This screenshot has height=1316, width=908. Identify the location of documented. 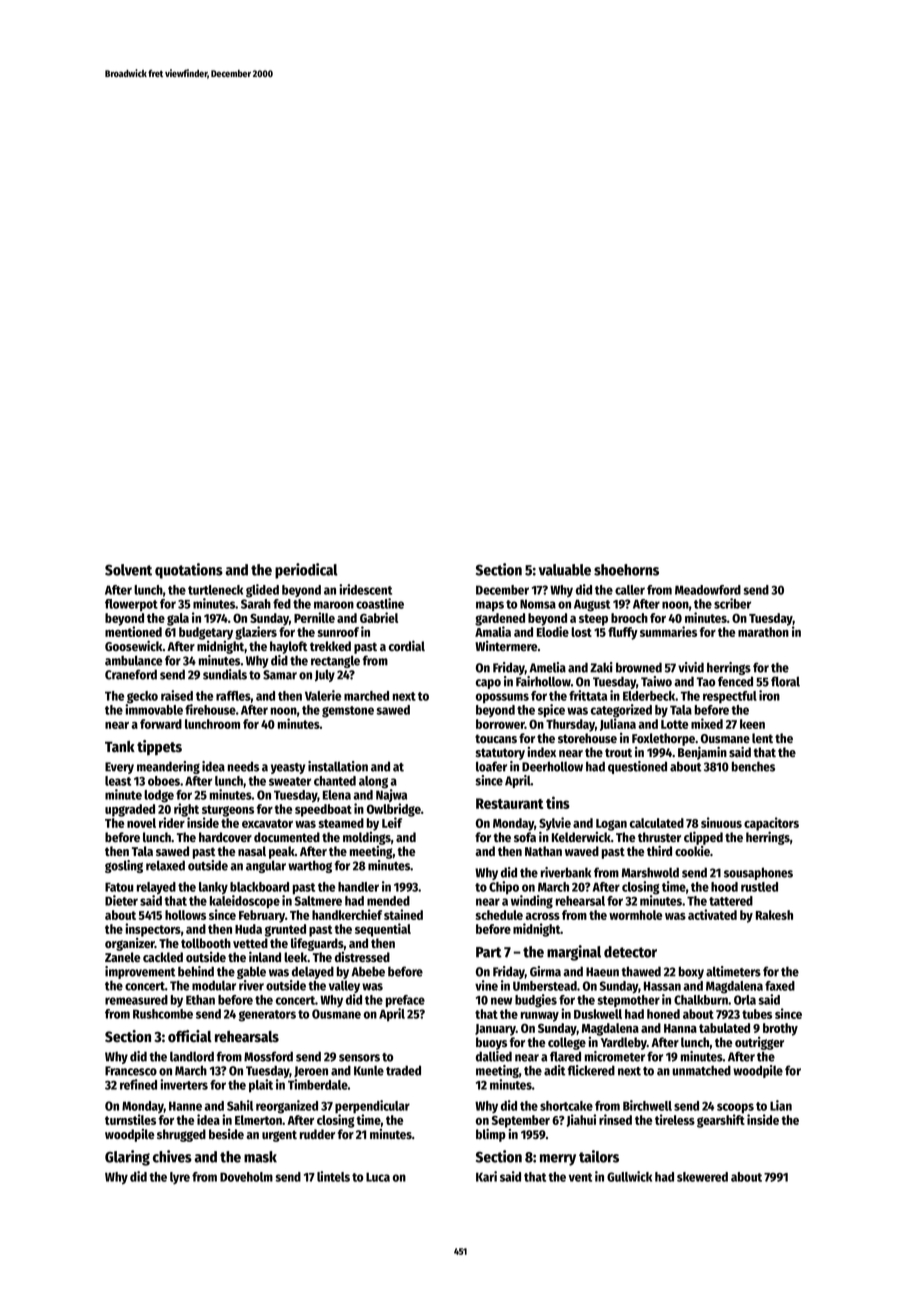
(287, 837).
